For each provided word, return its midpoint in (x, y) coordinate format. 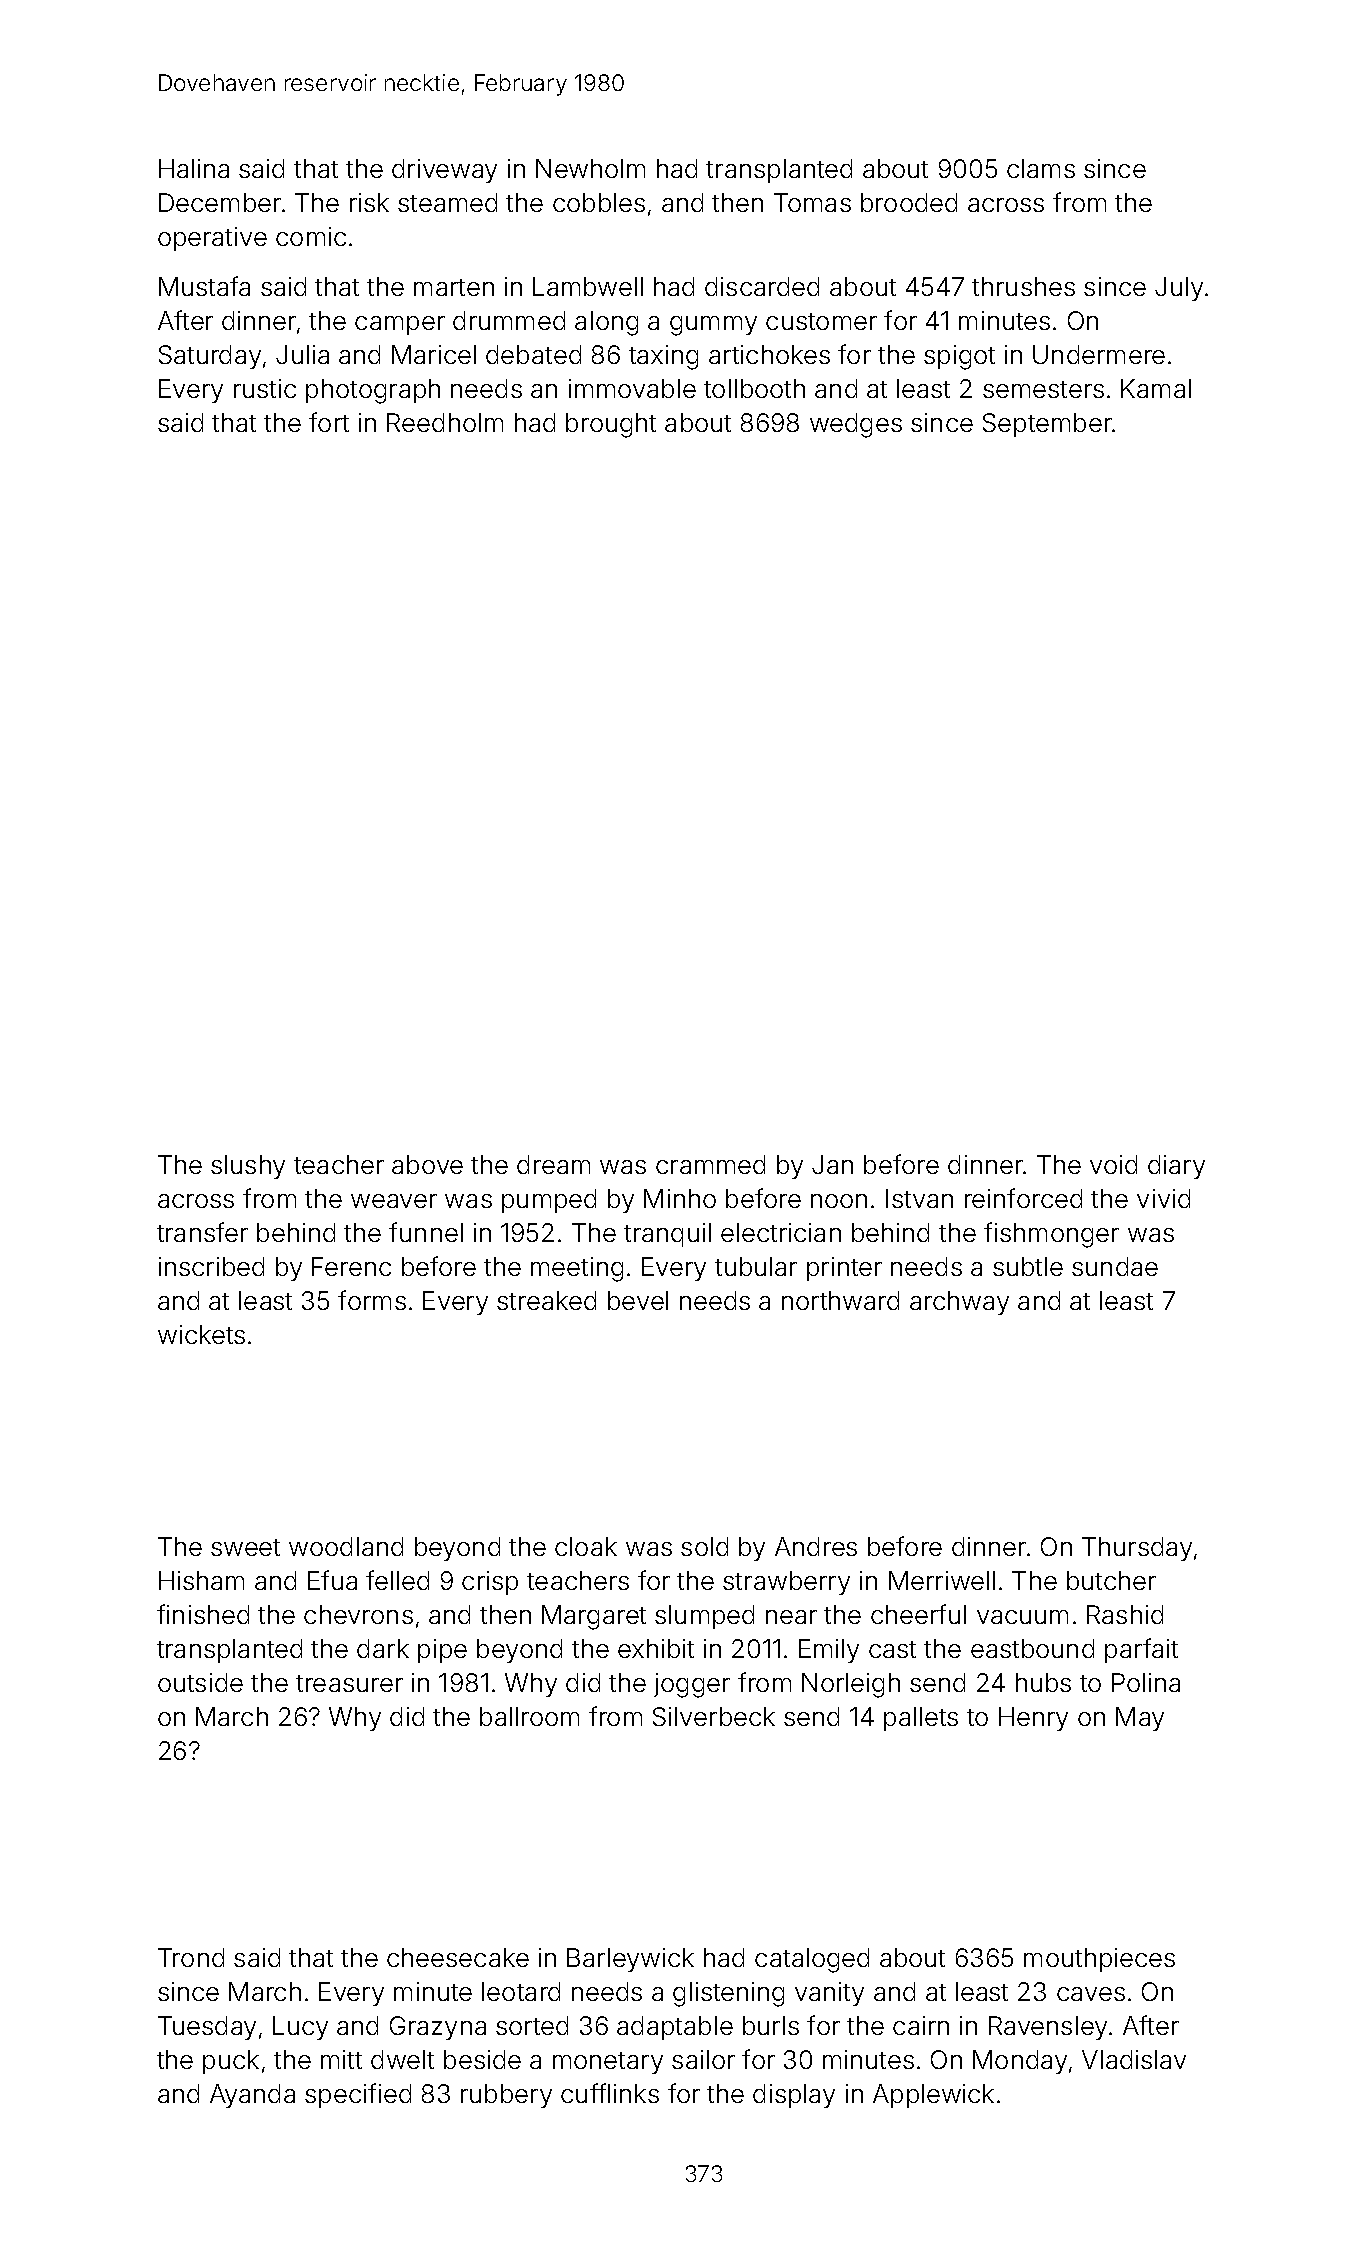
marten (454, 287)
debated (533, 354)
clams (1041, 168)
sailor (703, 2059)
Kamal (1156, 388)
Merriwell (942, 1580)
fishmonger (1051, 1235)
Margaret (594, 1617)
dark (383, 1648)
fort (329, 422)
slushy (248, 1167)
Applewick (933, 2096)
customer (821, 321)
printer (844, 1269)
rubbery (506, 2096)
